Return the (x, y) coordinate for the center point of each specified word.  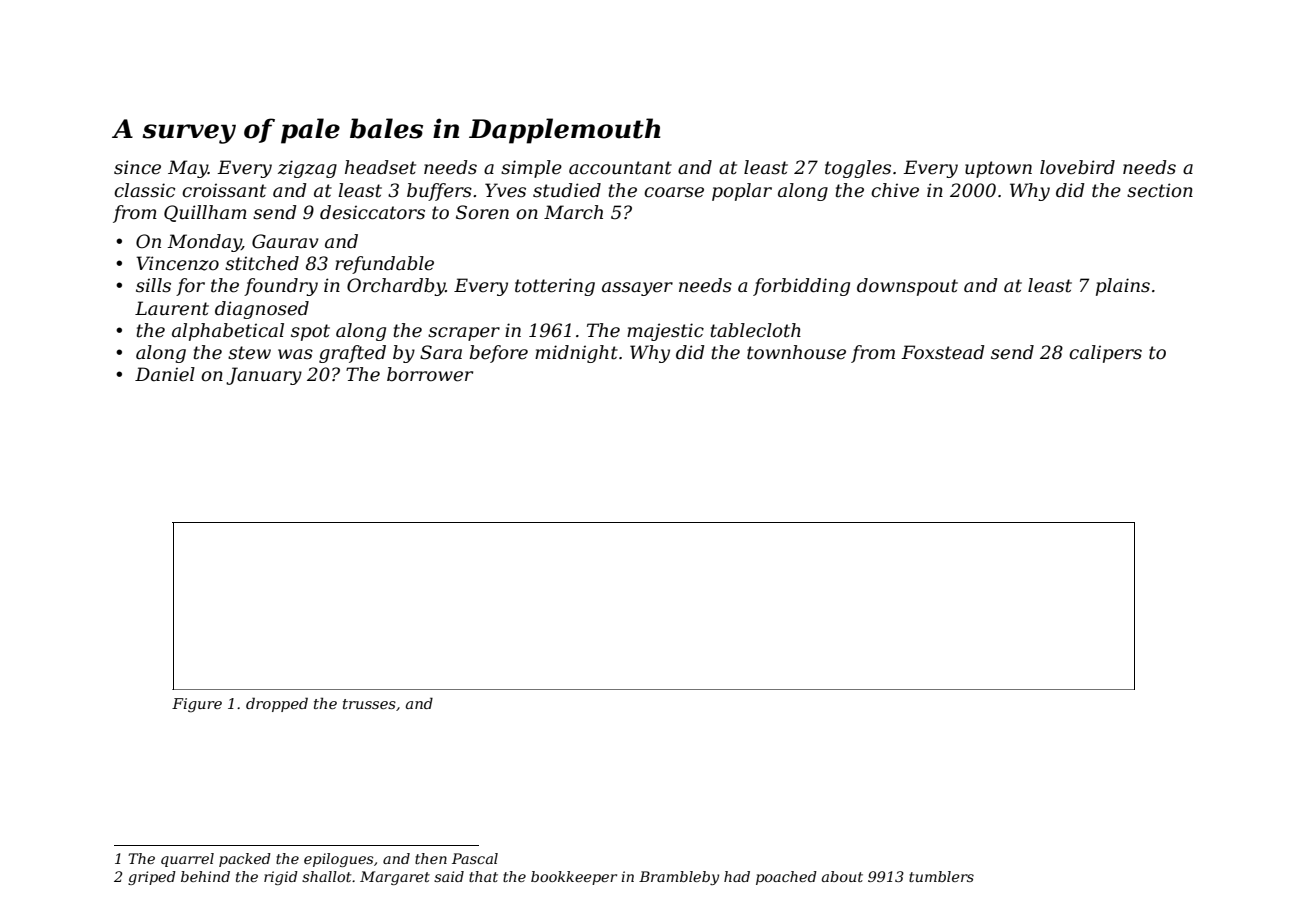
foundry (281, 287)
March (573, 212)
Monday (204, 243)
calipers (1105, 354)
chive (895, 190)
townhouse (796, 352)
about (842, 876)
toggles (858, 169)
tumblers (941, 876)
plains (1123, 287)
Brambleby (679, 878)
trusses (369, 704)
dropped (277, 704)
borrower (430, 374)
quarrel (187, 860)
